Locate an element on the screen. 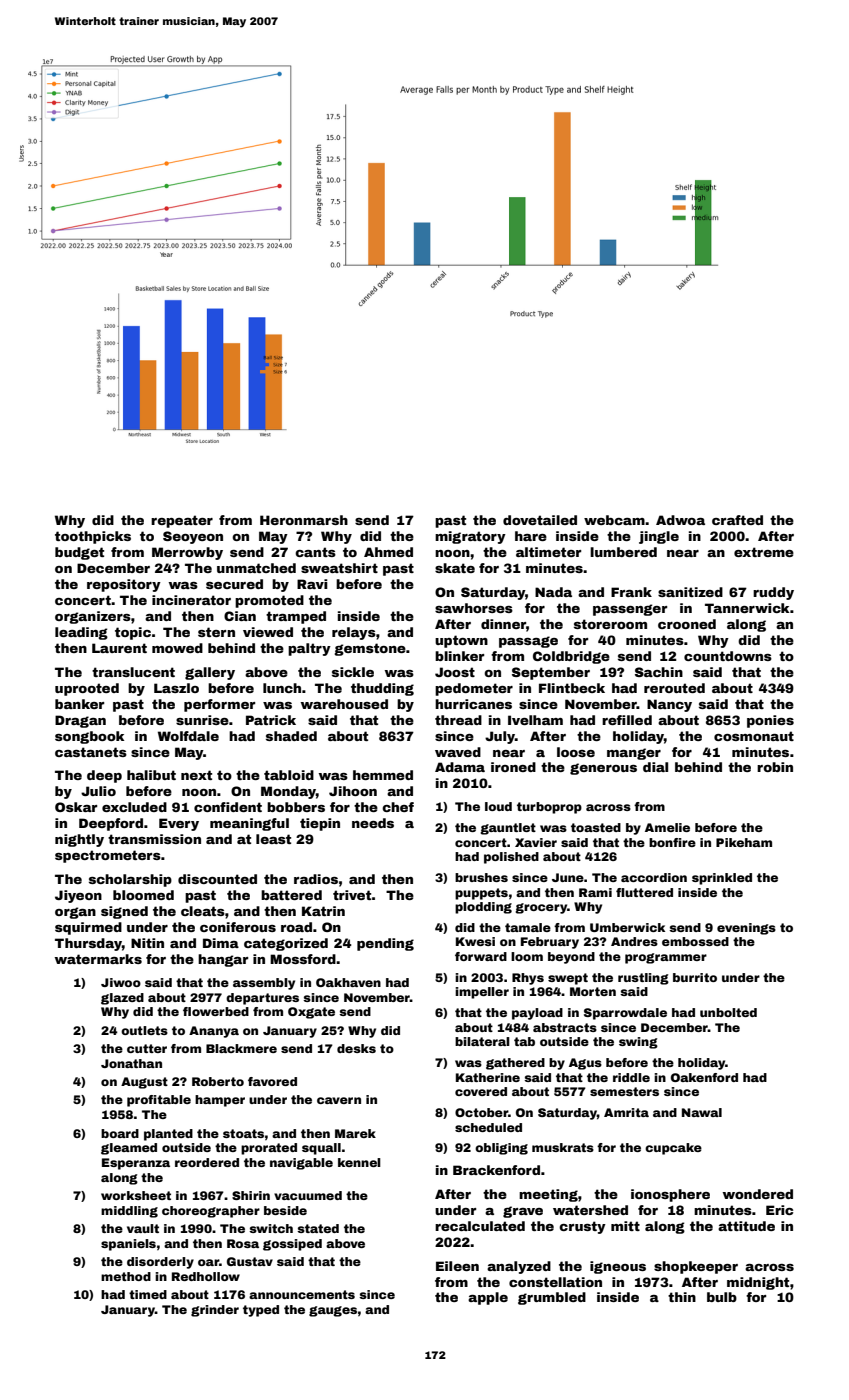 This screenshot has width=849, height=1400. timed is located at coordinates (148, 1294).
